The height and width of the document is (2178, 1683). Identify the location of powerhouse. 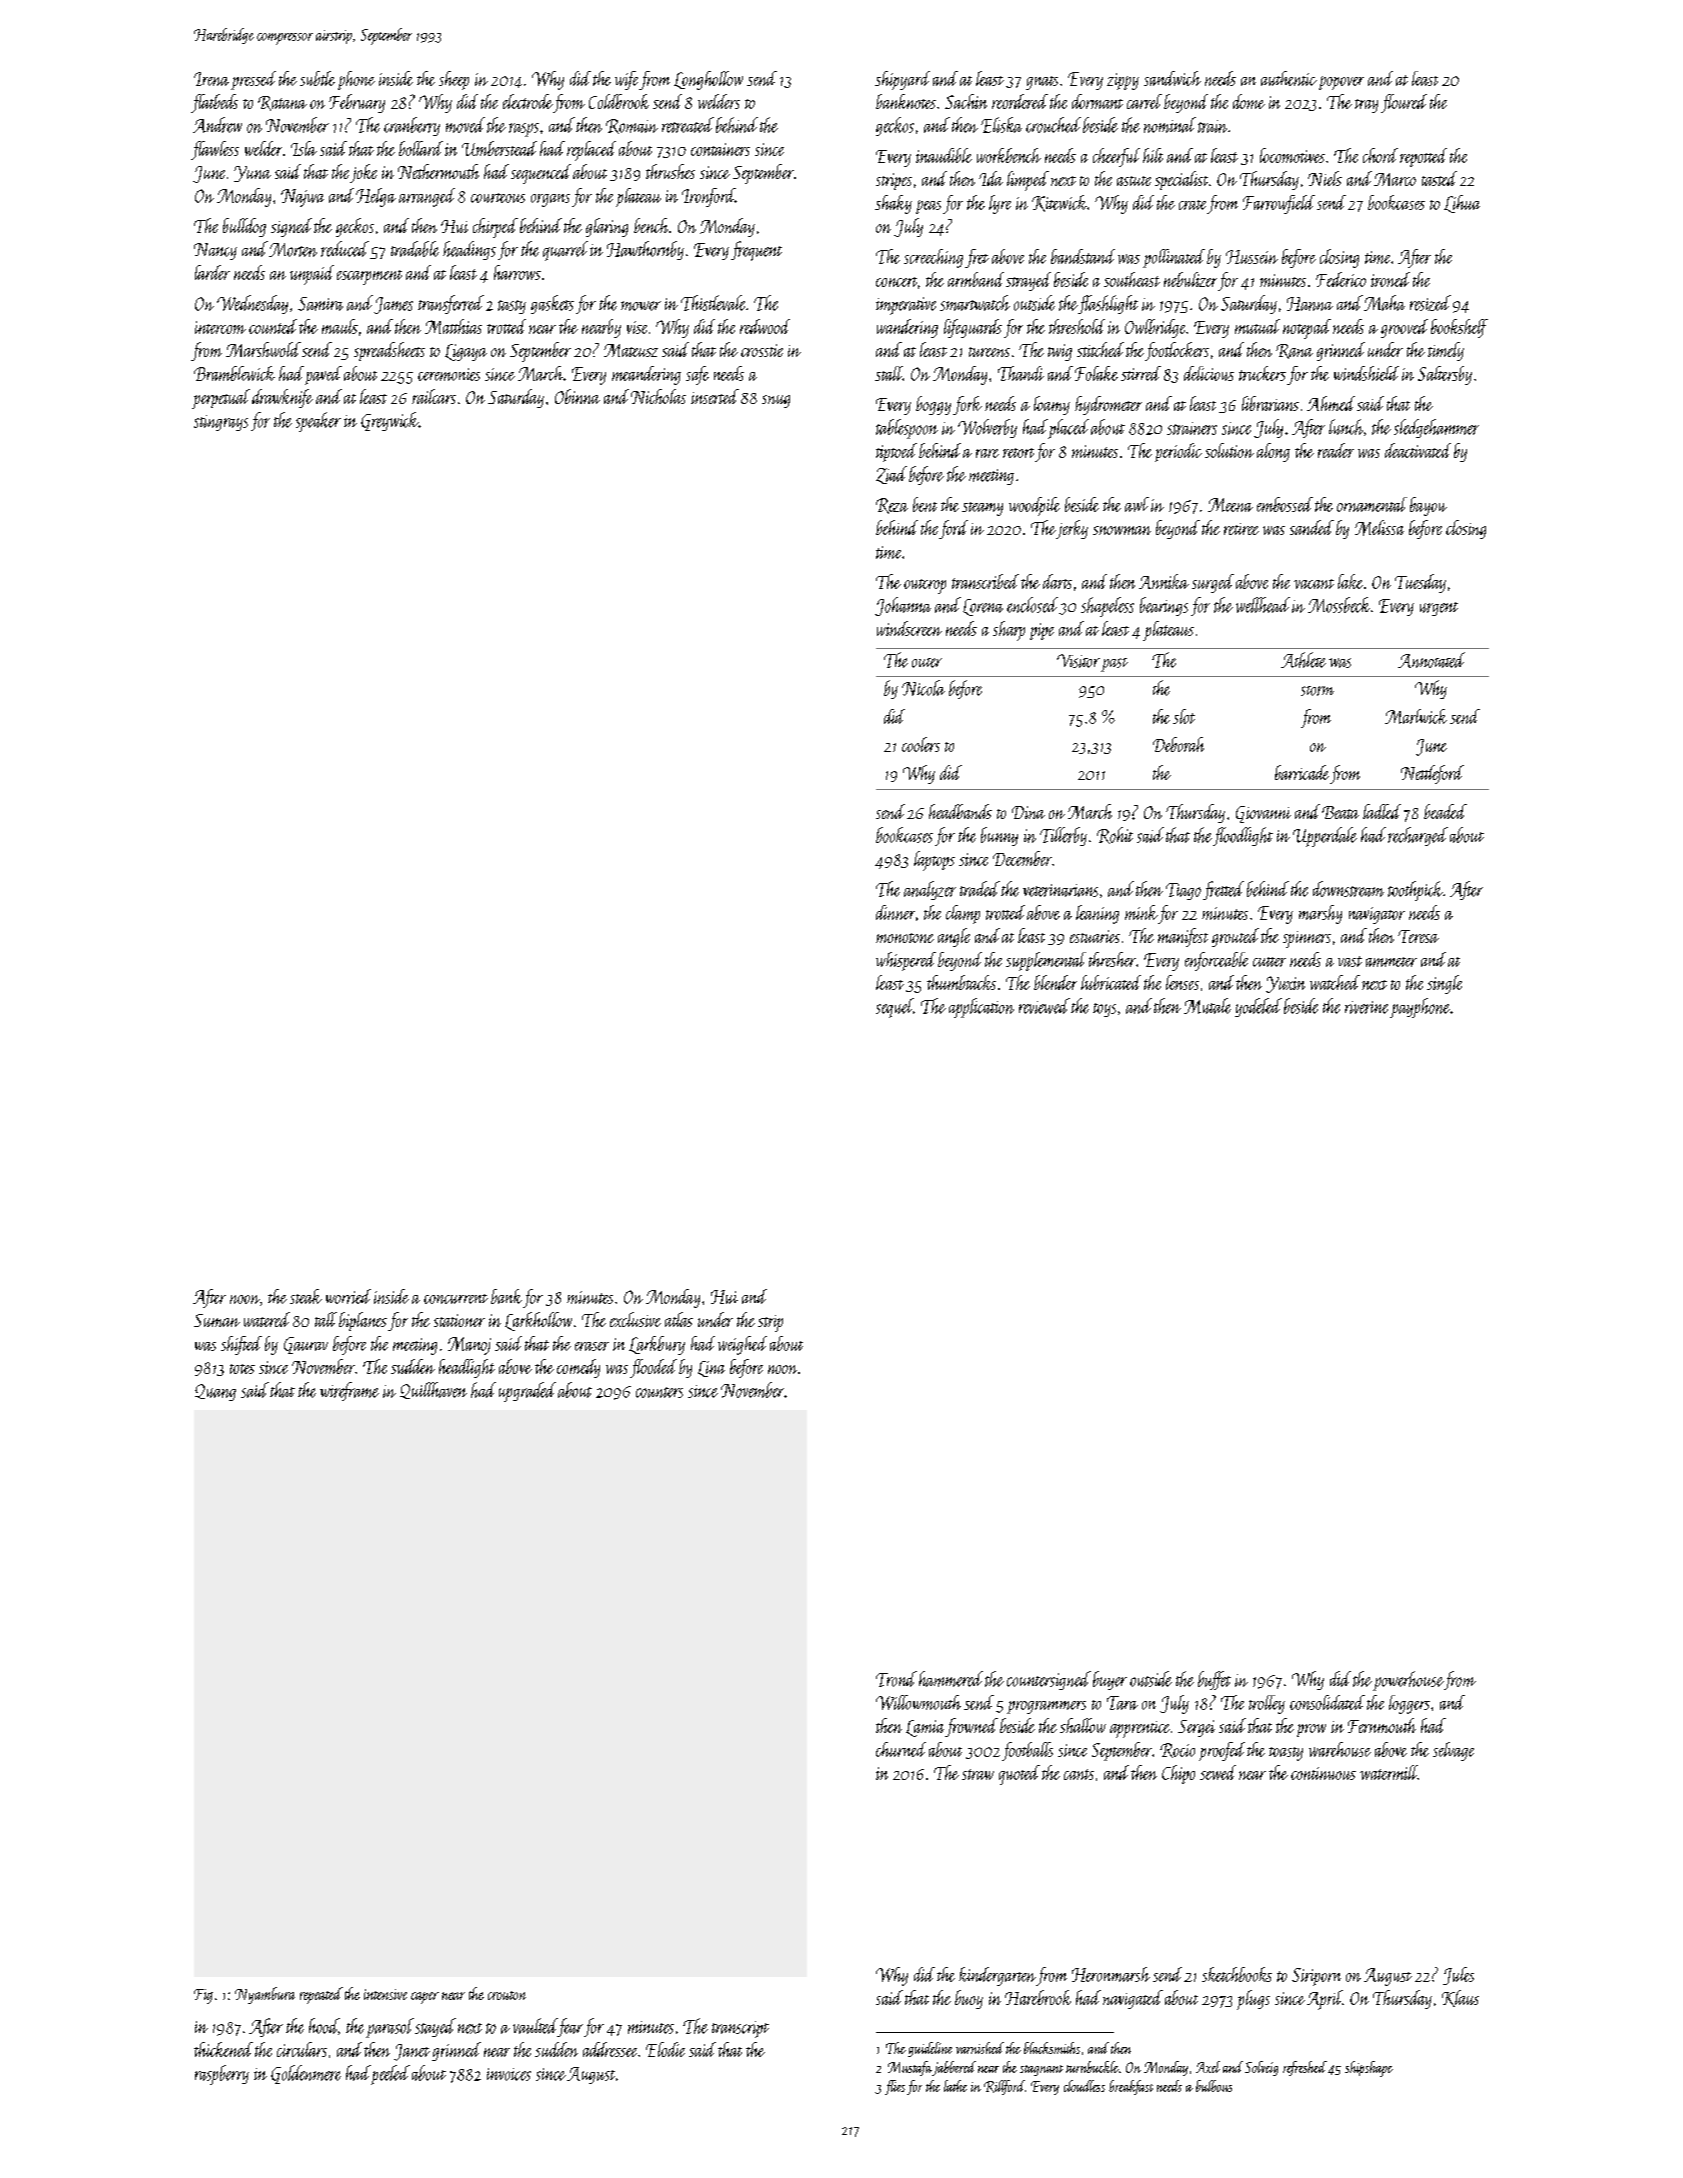
(1408, 1681).
